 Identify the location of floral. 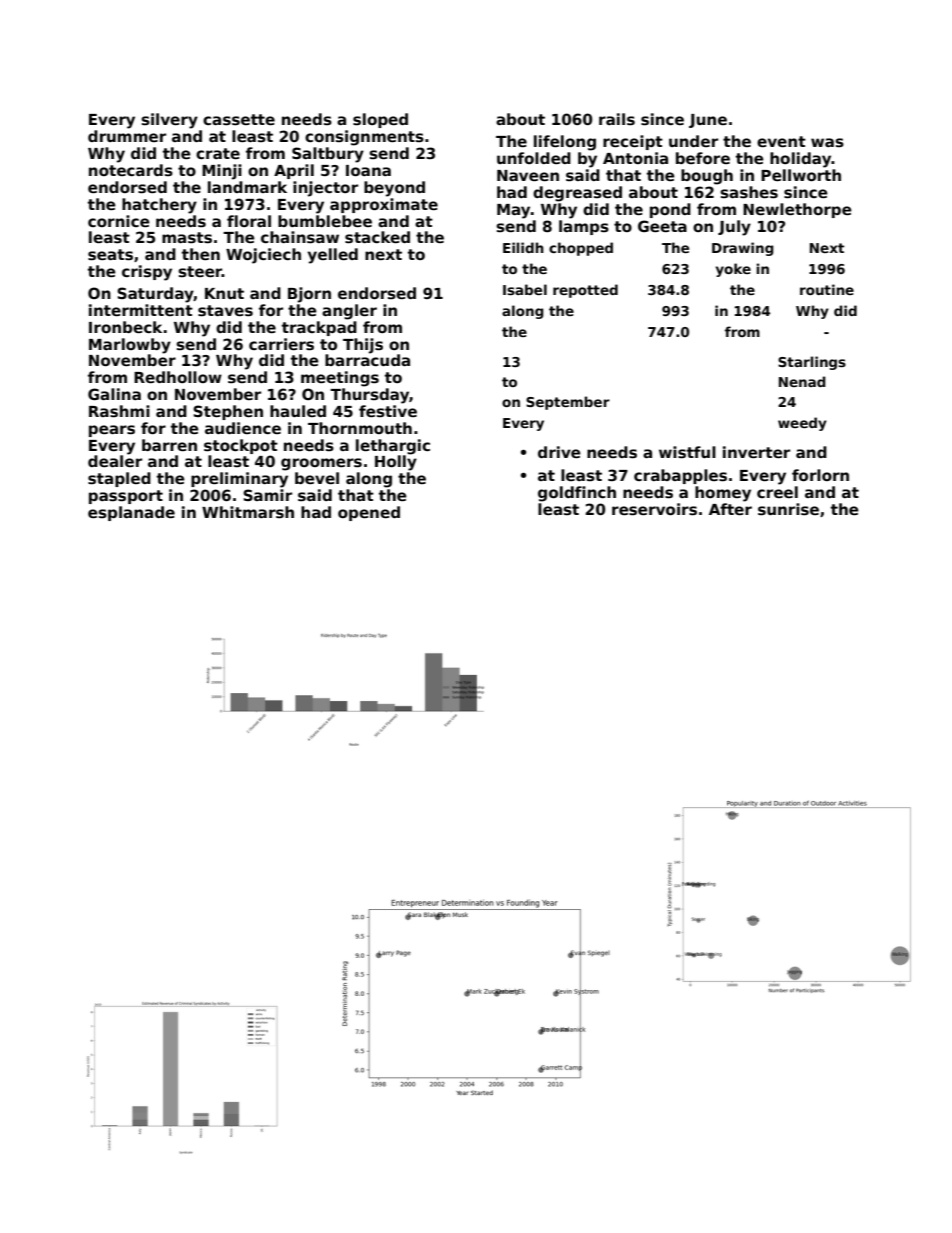
(249, 221).
